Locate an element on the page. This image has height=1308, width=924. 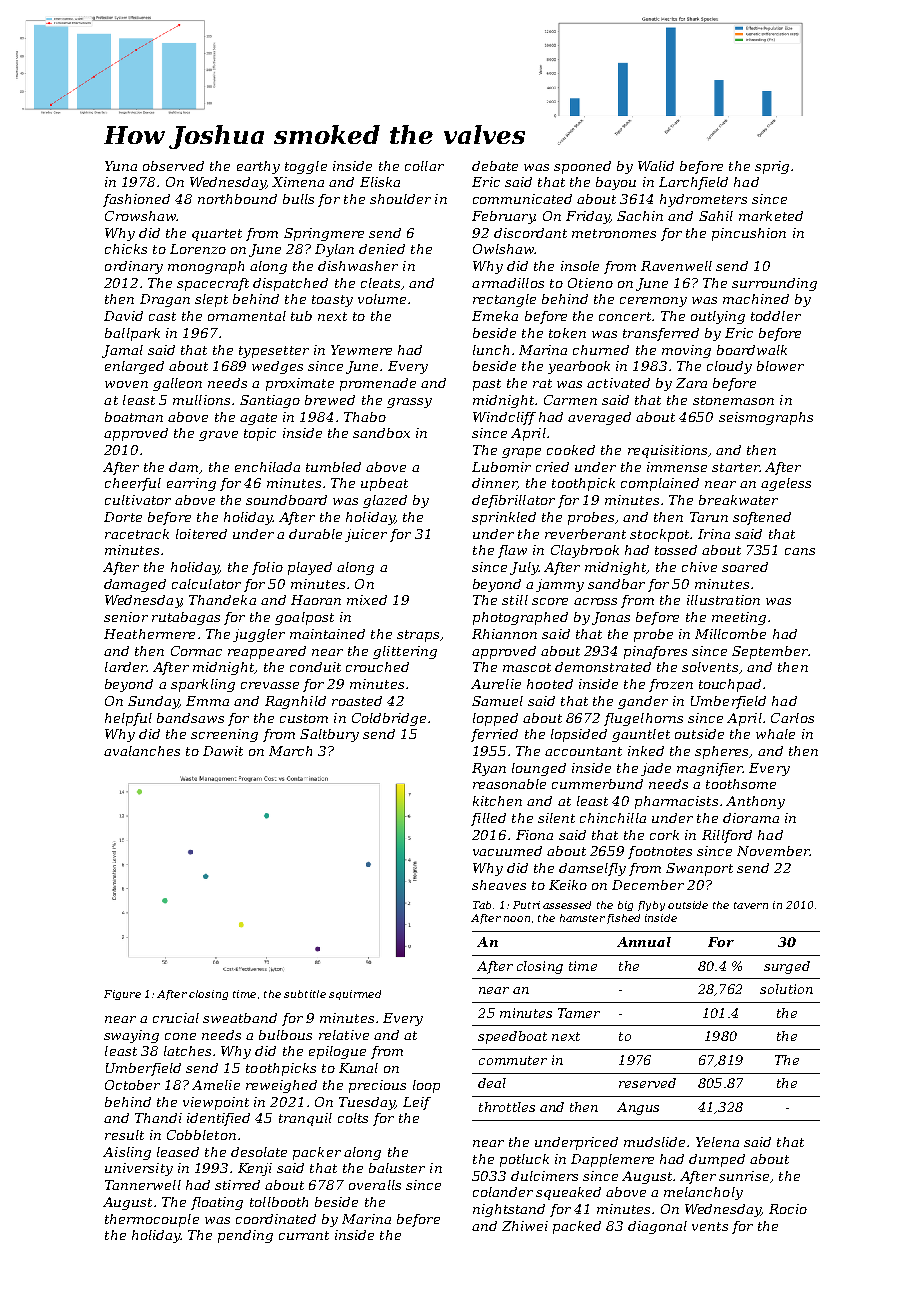
Zhiwei is located at coordinates (525, 1226).
